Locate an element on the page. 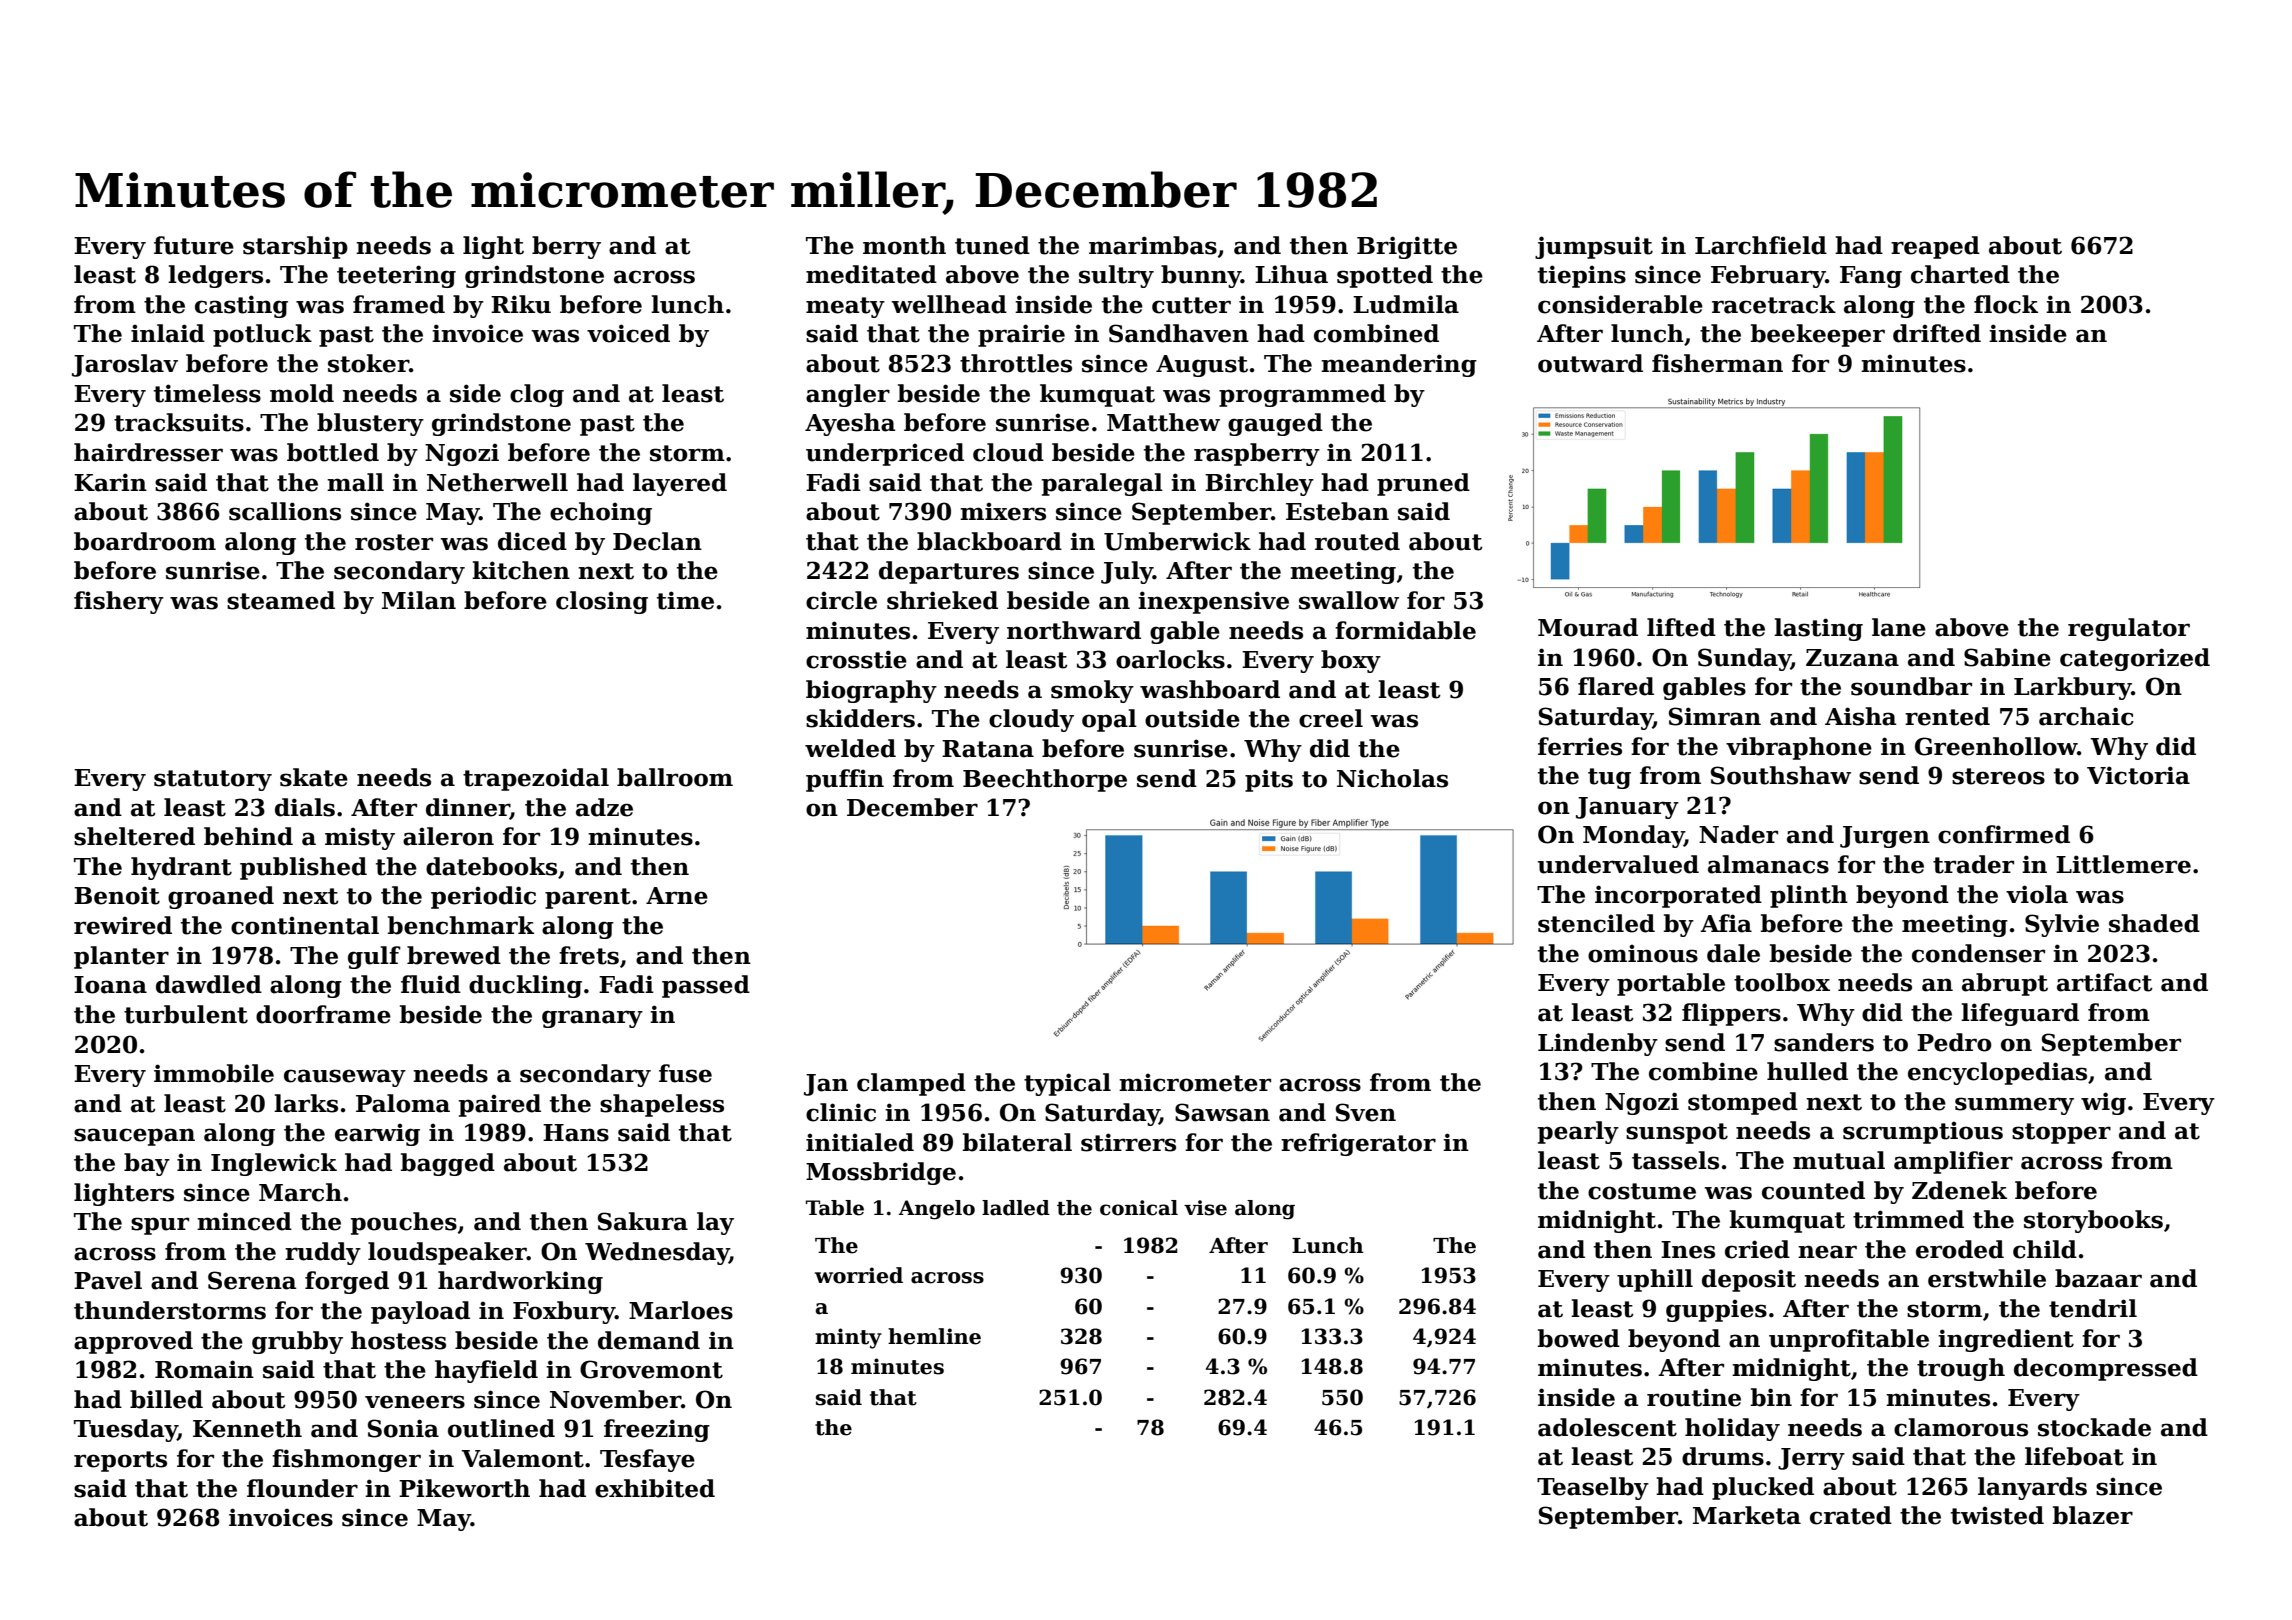 This image has height=1620, width=2292. drifted is located at coordinates (1937, 333).
